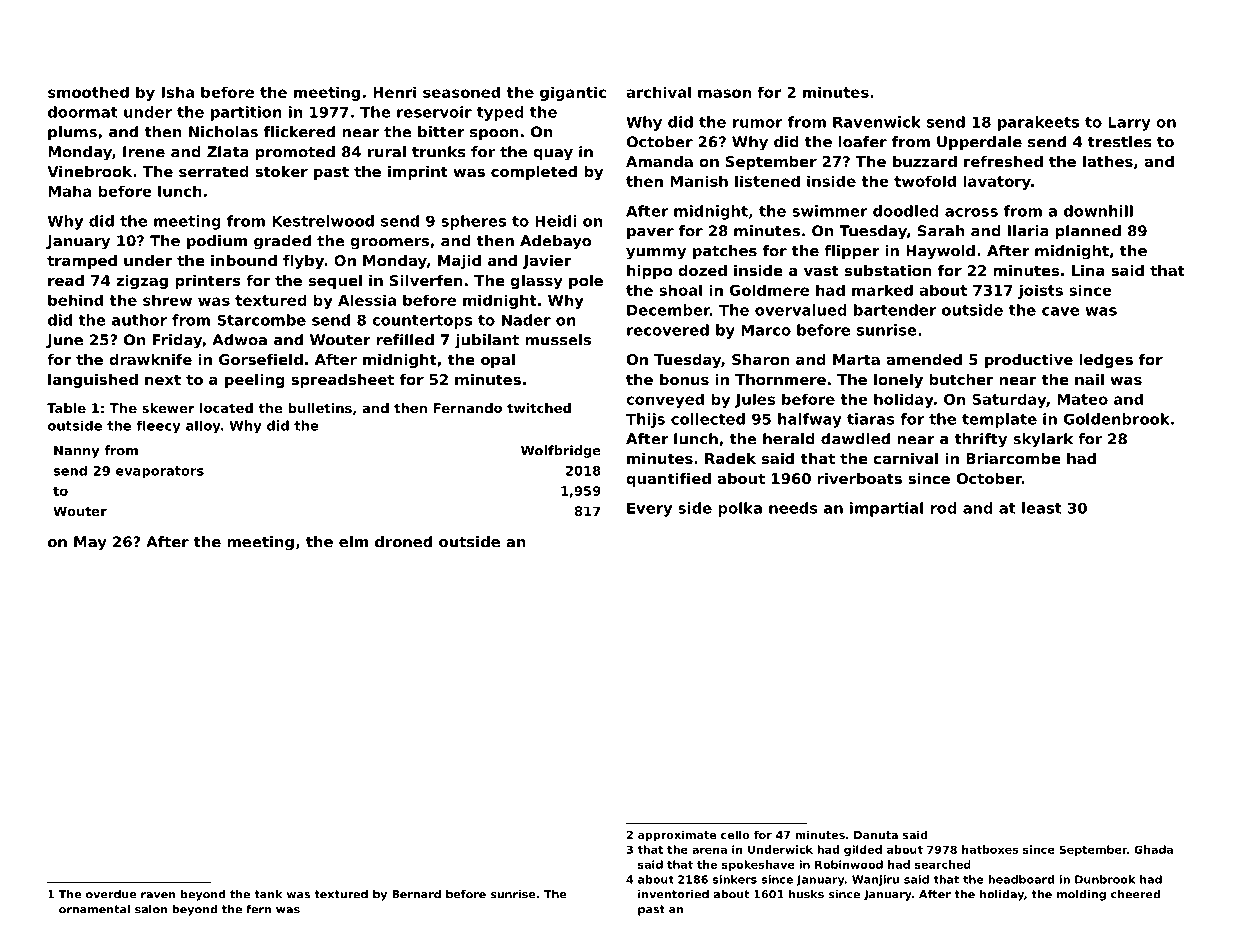 Image resolution: width=1233 pixels, height=952 pixels. Describe the element at coordinates (111, 894) in the screenshot. I see `overdue` at that location.
